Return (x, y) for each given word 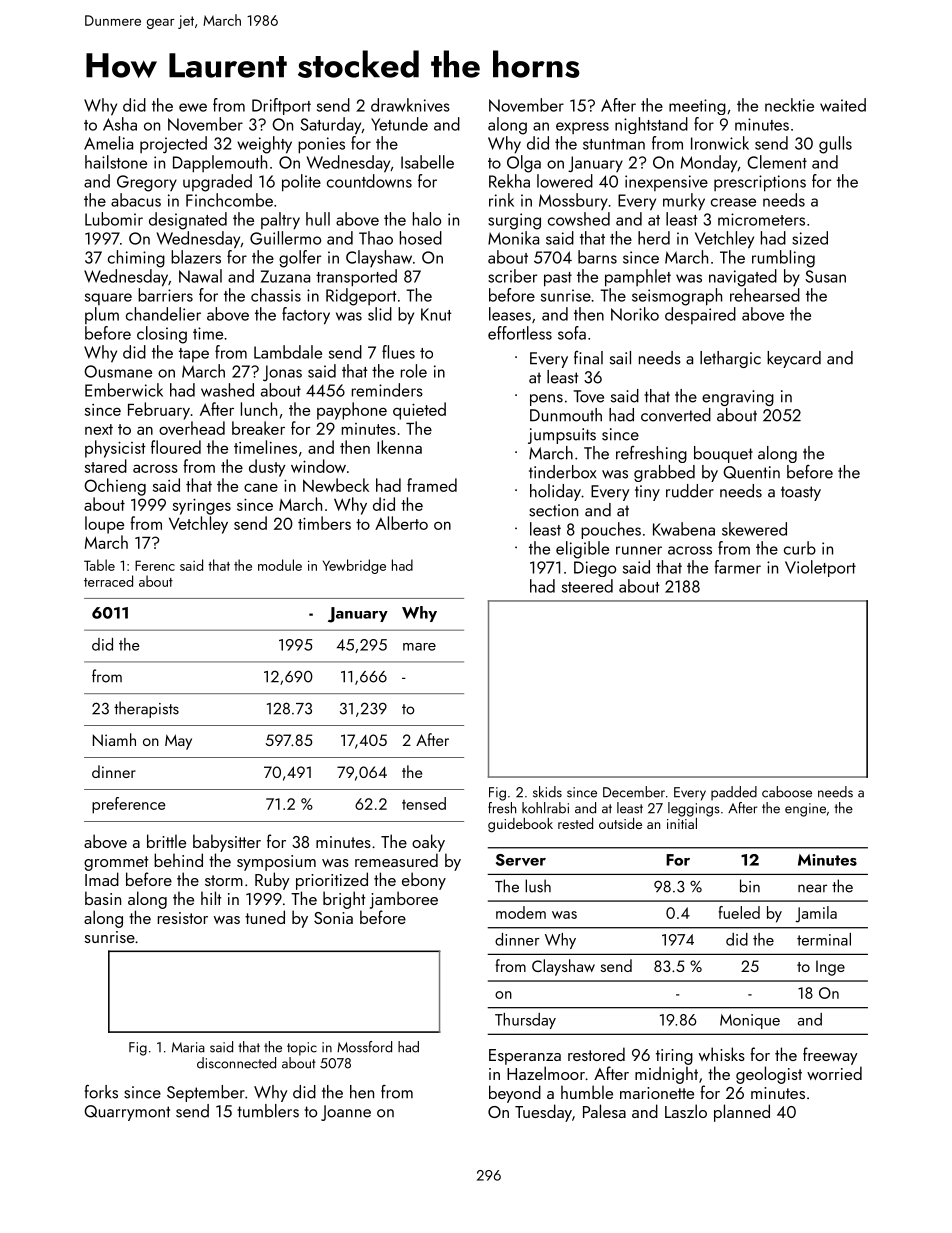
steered (587, 586)
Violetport (820, 568)
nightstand (651, 125)
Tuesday (543, 1113)
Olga (524, 164)
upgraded (217, 183)
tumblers (268, 1111)
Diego (595, 569)
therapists (146, 709)
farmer (737, 567)
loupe (104, 525)
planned (742, 1113)
